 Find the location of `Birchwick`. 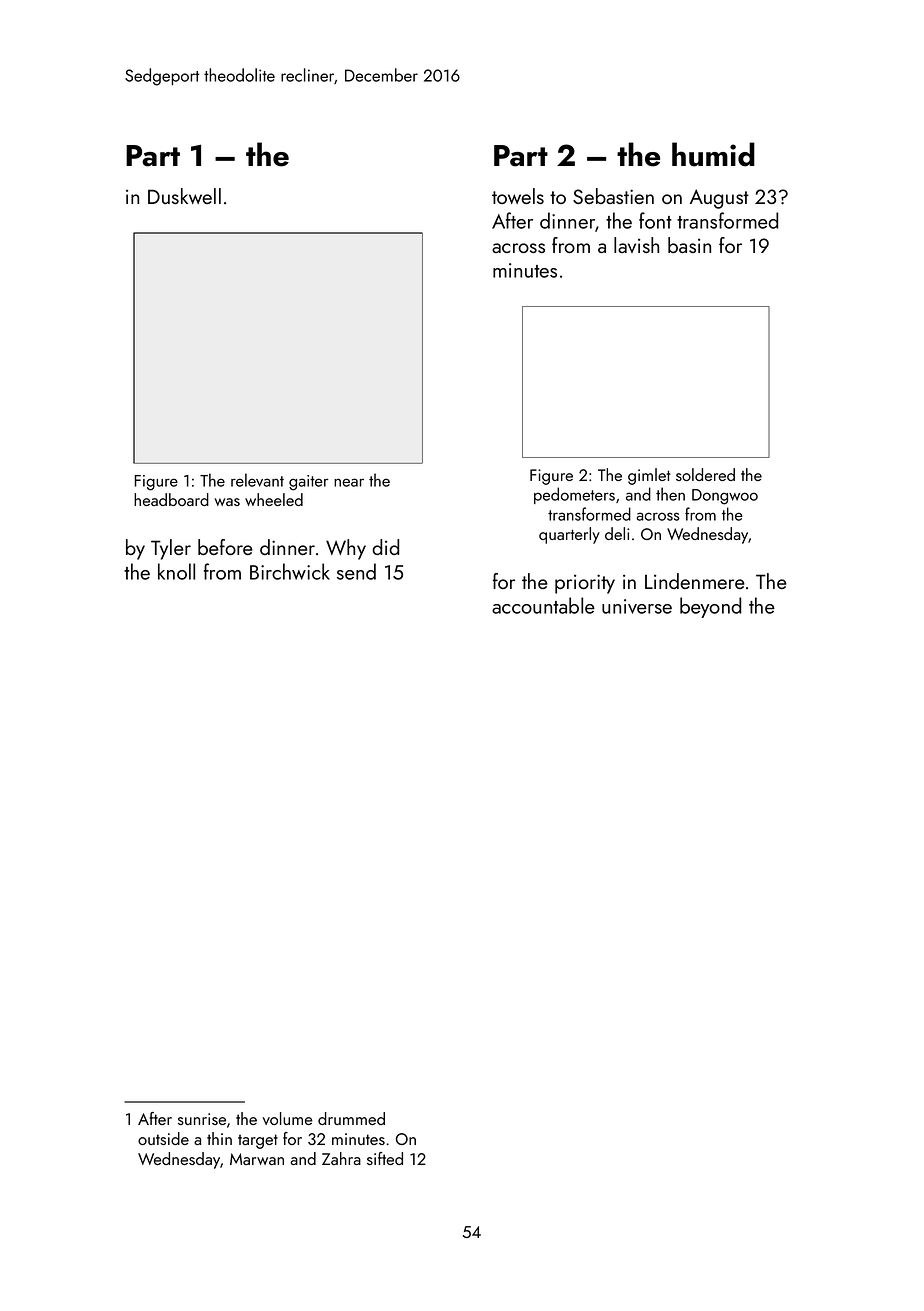

Birchwick is located at coordinates (290, 571).
